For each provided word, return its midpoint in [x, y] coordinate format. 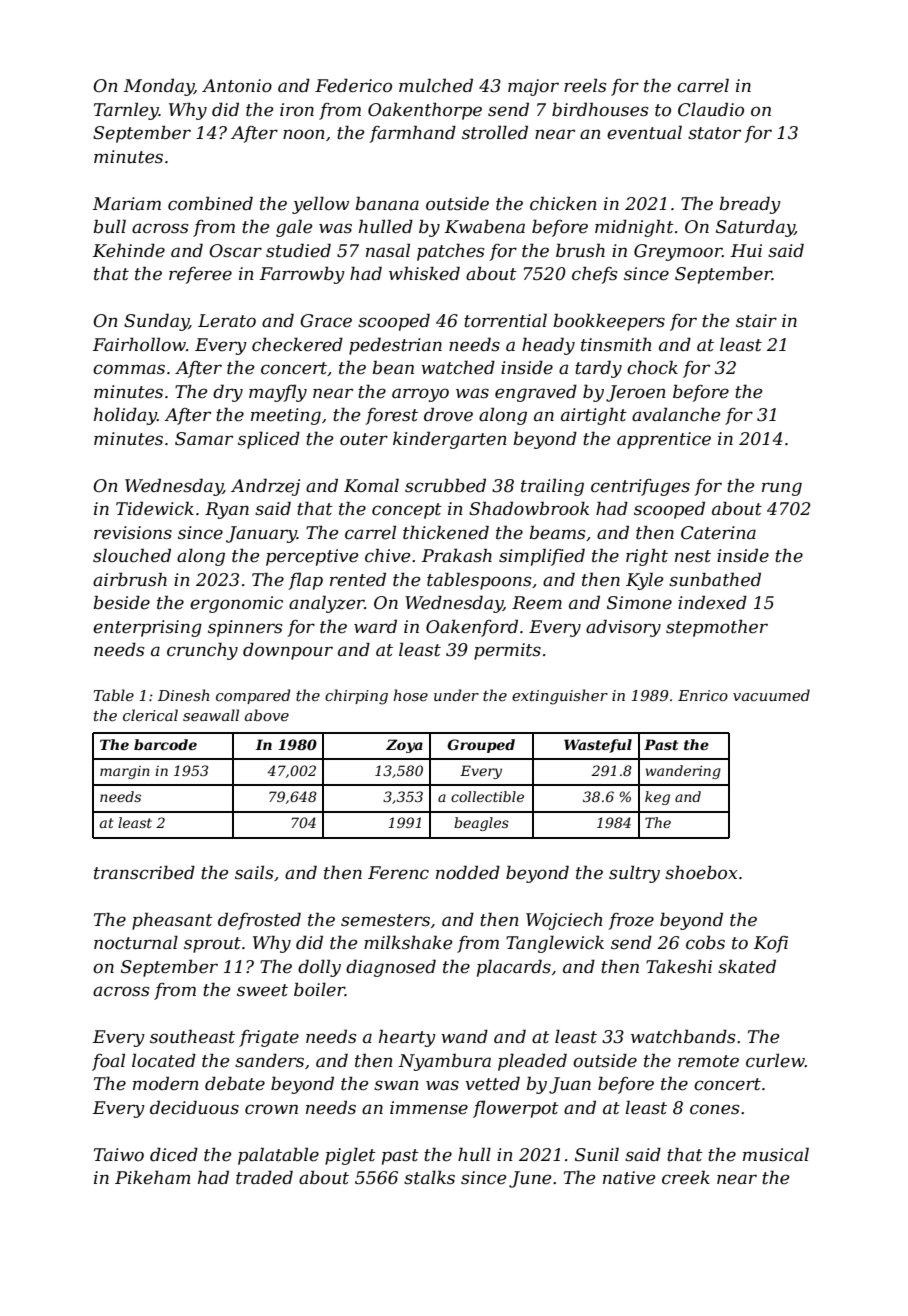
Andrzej [265, 487]
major [533, 87]
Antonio [237, 86]
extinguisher [560, 697]
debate [235, 1084]
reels [585, 85]
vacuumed [771, 695]
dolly [319, 968]
